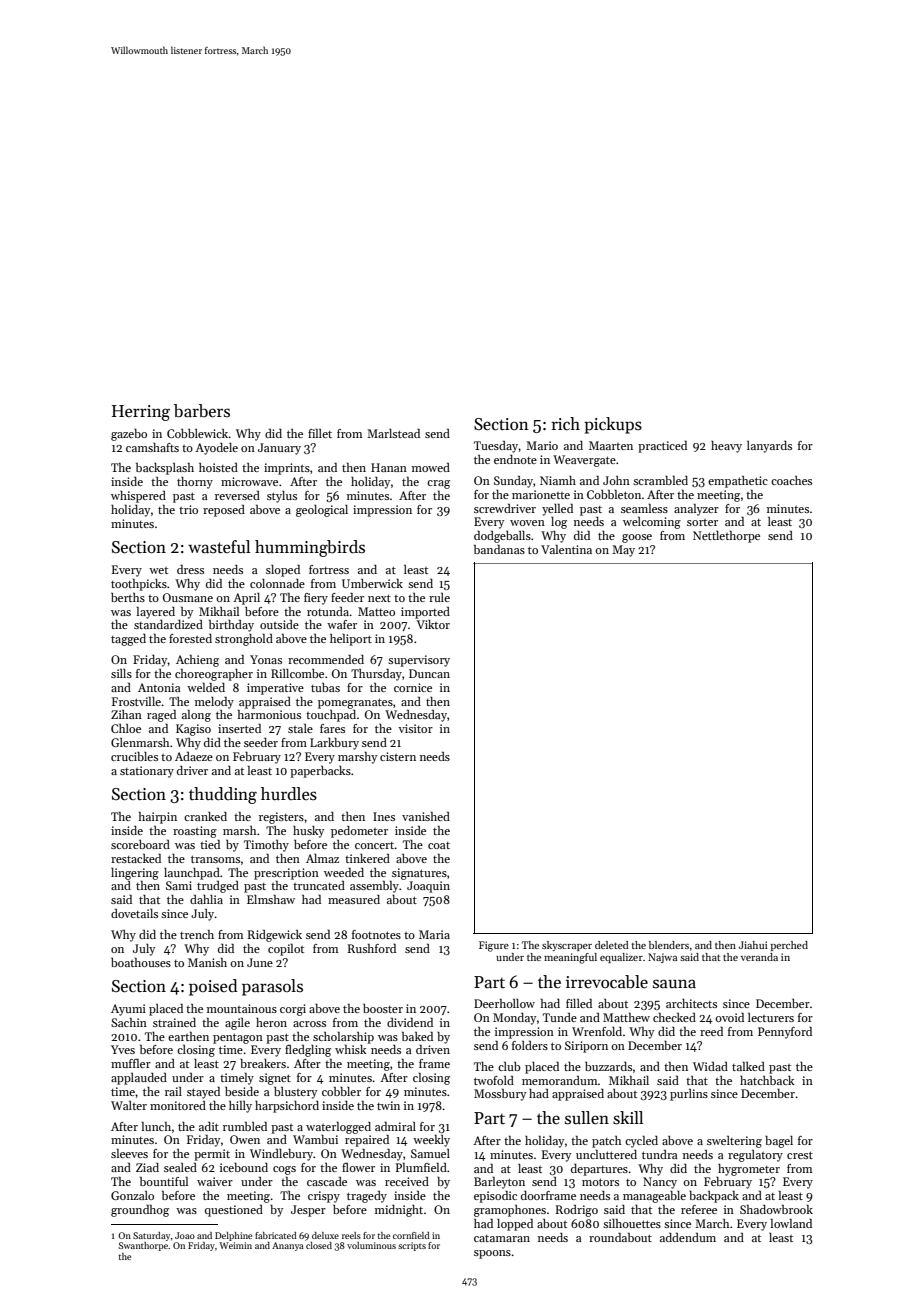 The image size is (924, 1308). What do you see at coordinates (565, 424) in the page?
I see `rich` at bounding box center [565, 424].
